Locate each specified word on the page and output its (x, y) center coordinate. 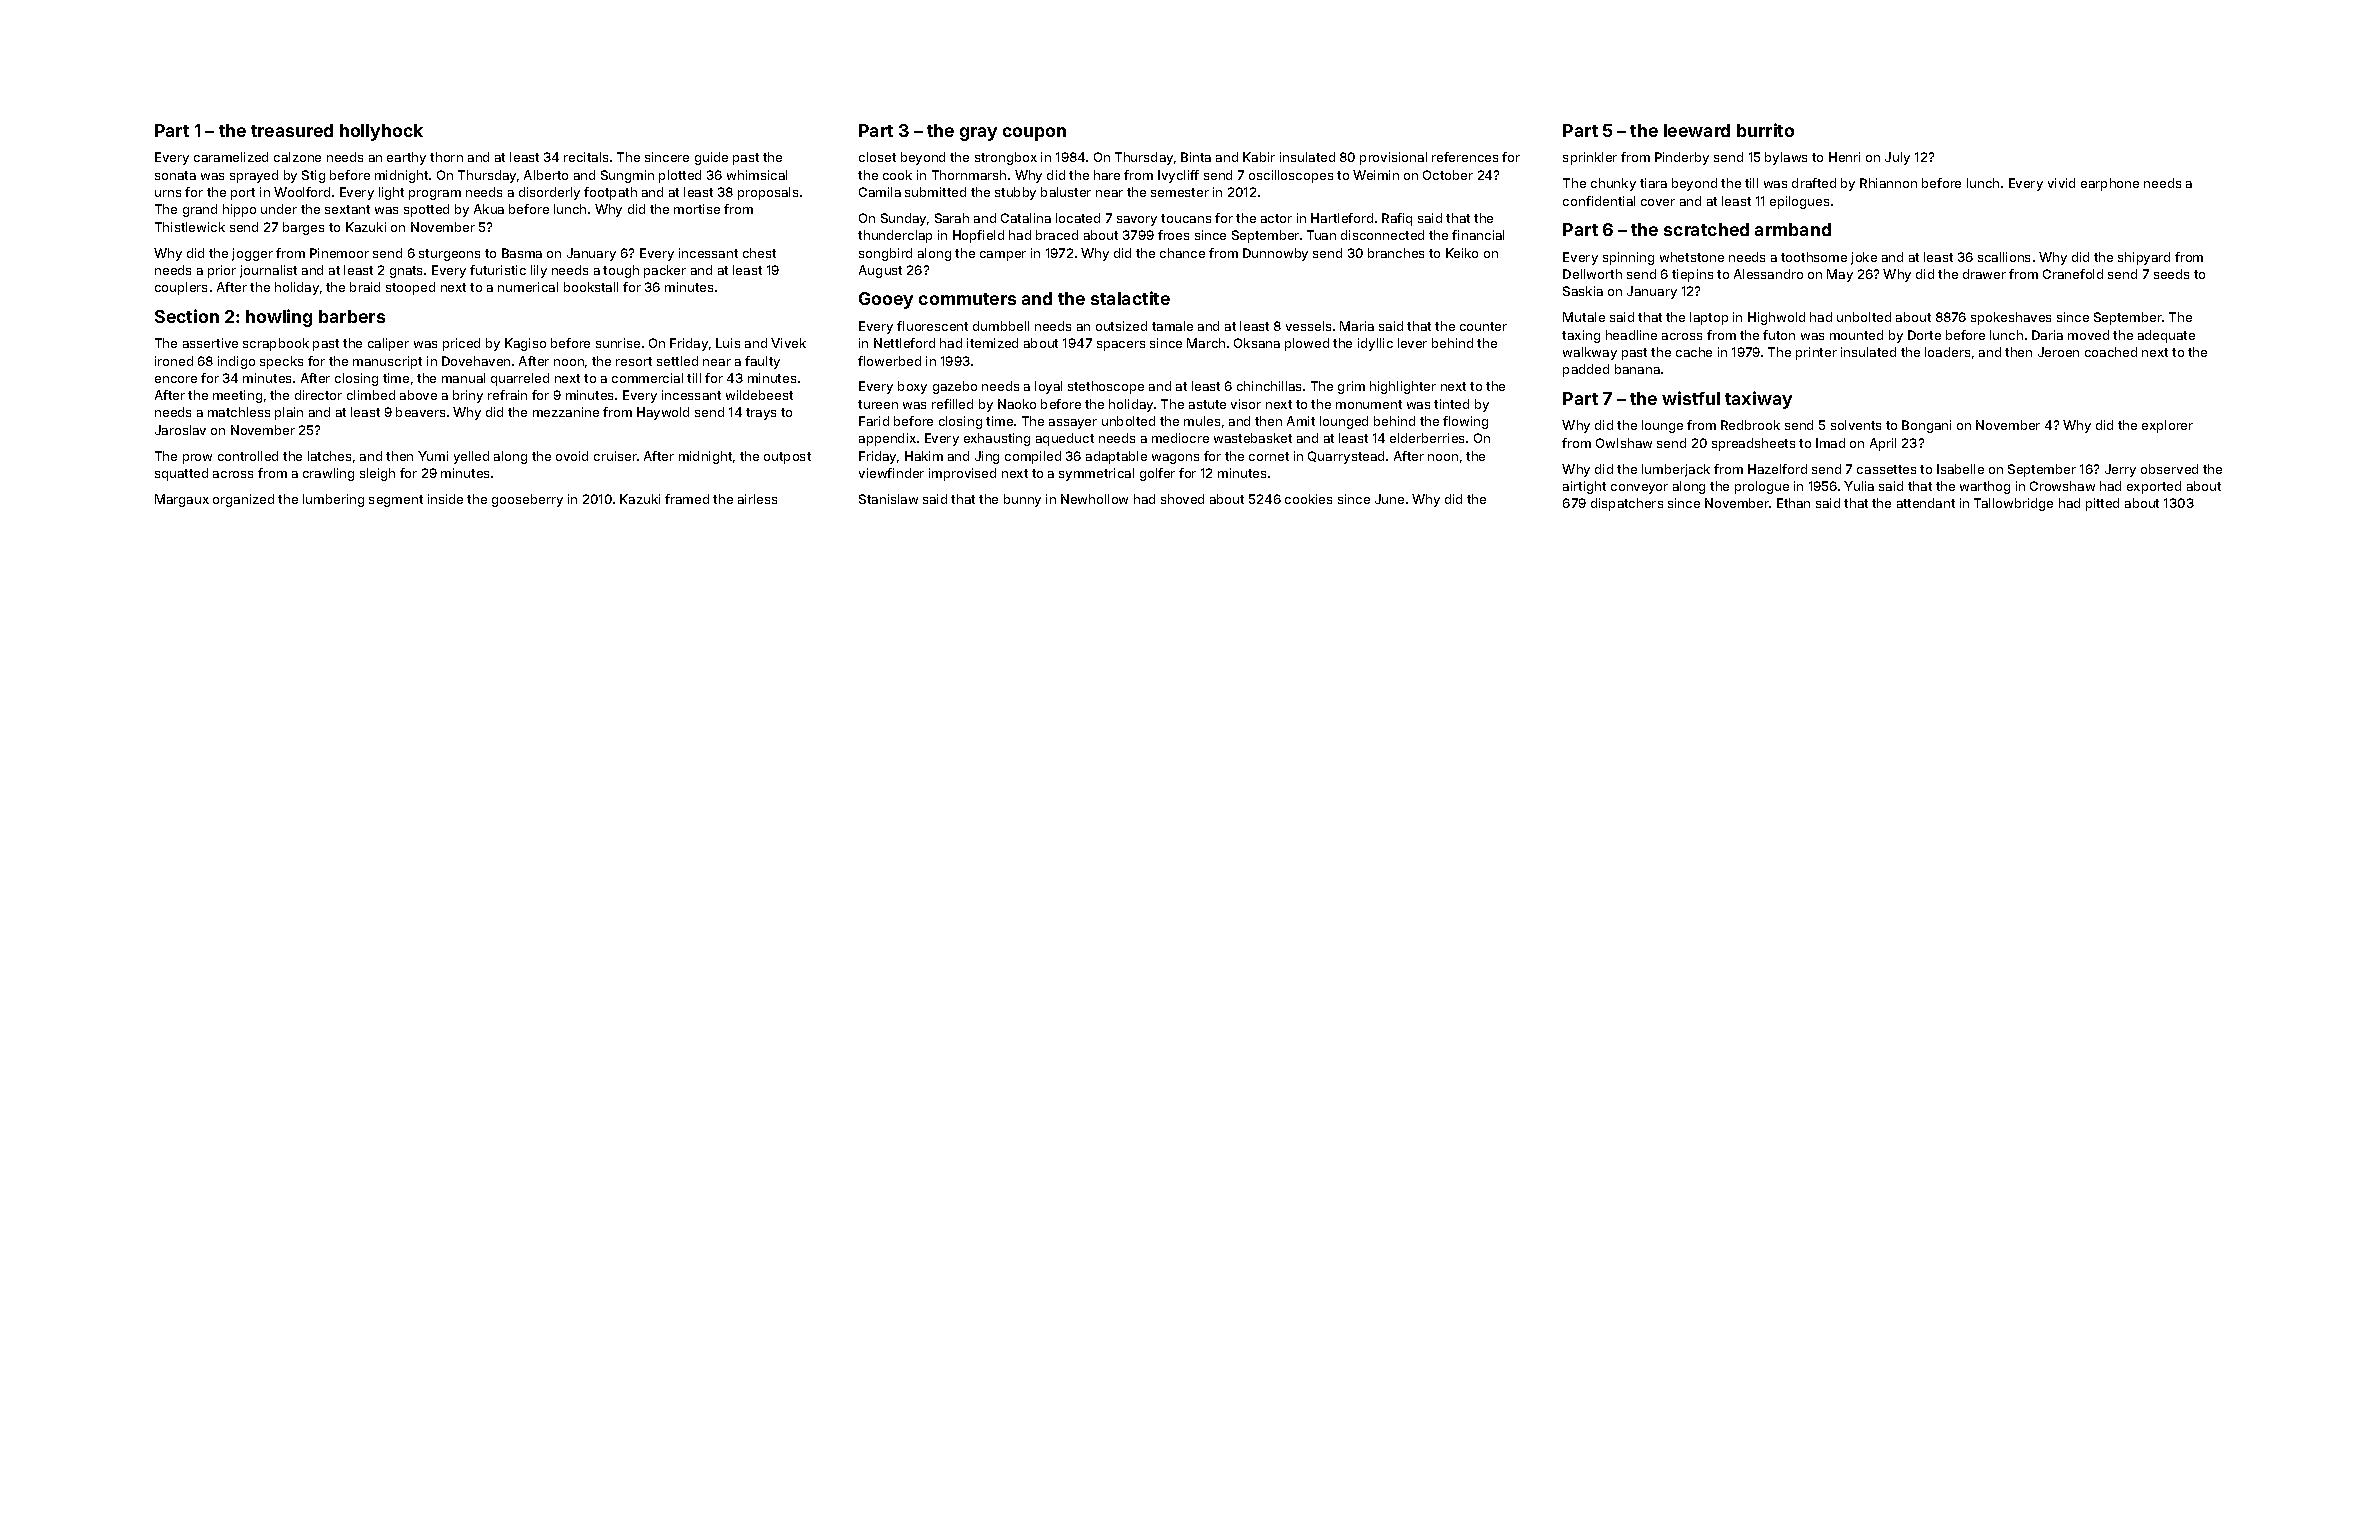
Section (187, 316)
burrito (1765, 130)
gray (978, 134)
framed (687, 499)
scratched (1706, 229)
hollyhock (381, 132)
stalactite (1130, 298)
